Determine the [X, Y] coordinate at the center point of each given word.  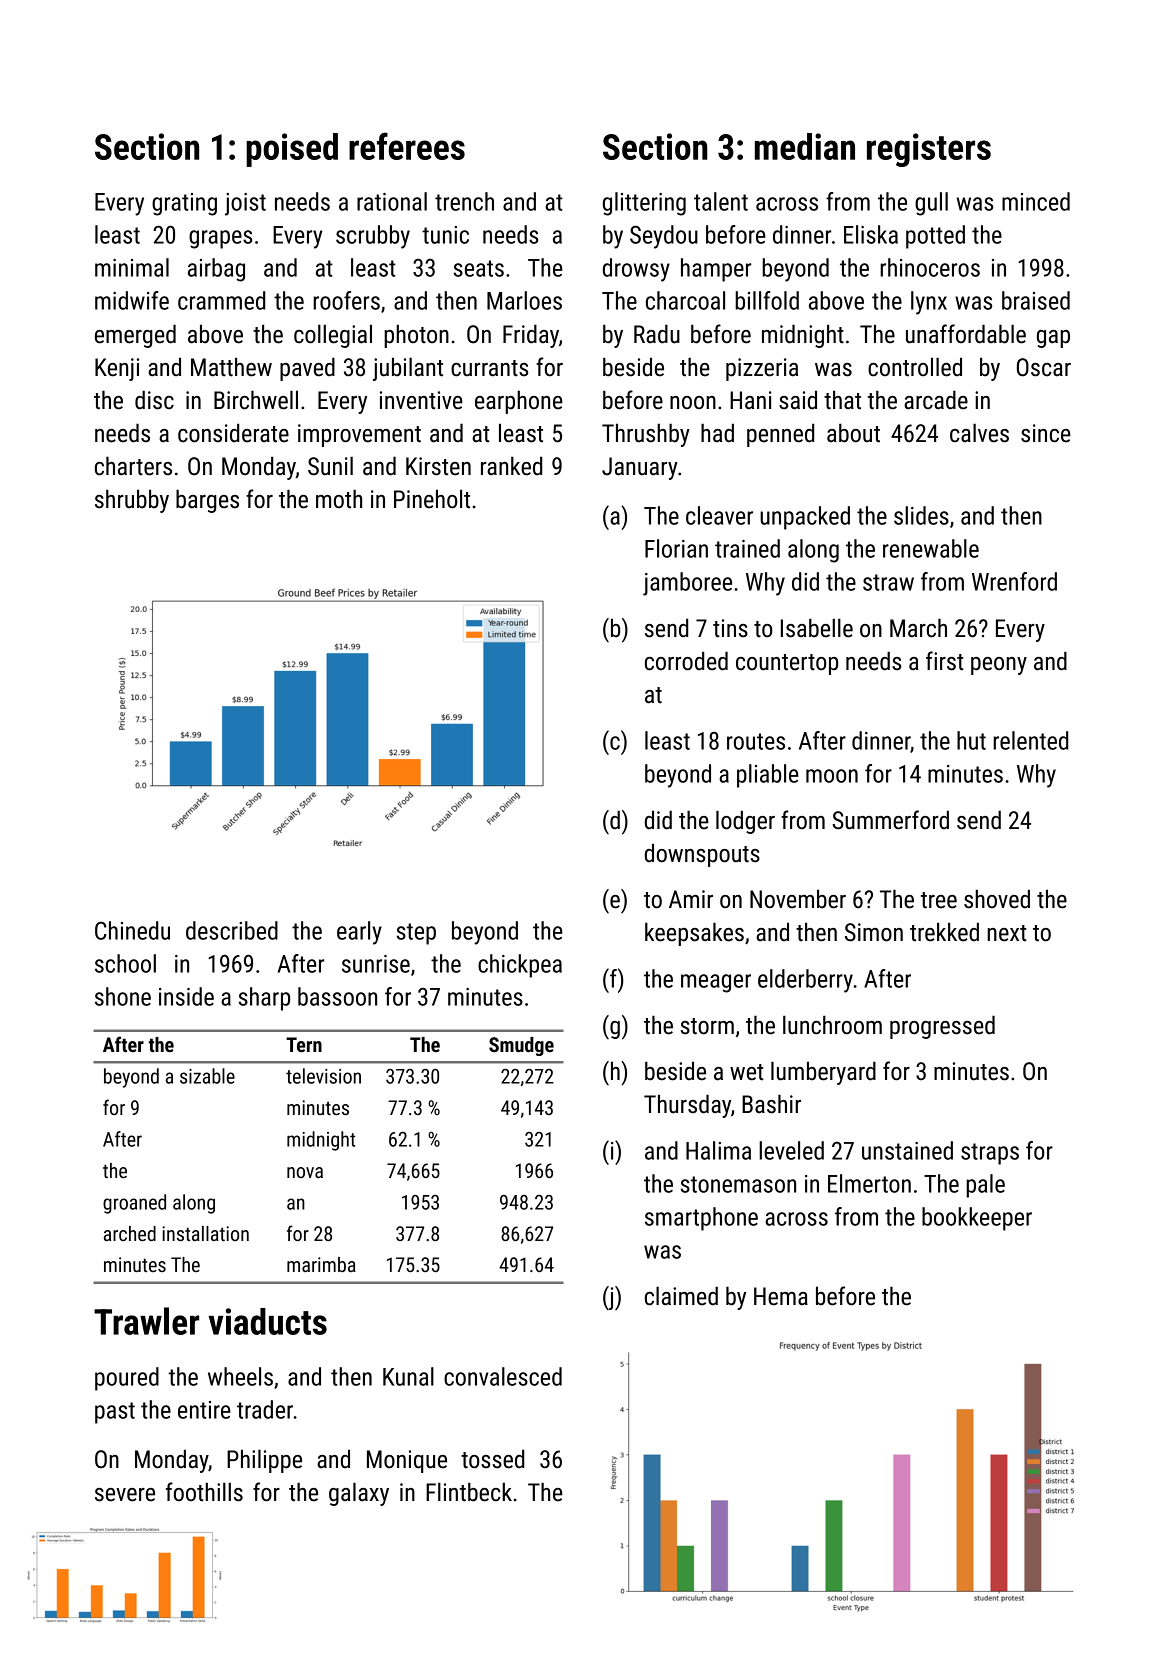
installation [205, 1233]
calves [979, 433]
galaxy [359, 1494]
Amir [691, 899]
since [1046, 433]
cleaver [719, 515]
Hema [781, 1296]
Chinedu [132, 930]
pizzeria [762, 369]
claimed [681, 1296]
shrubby [132, 501]
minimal [132, 267]
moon [832, 776]
